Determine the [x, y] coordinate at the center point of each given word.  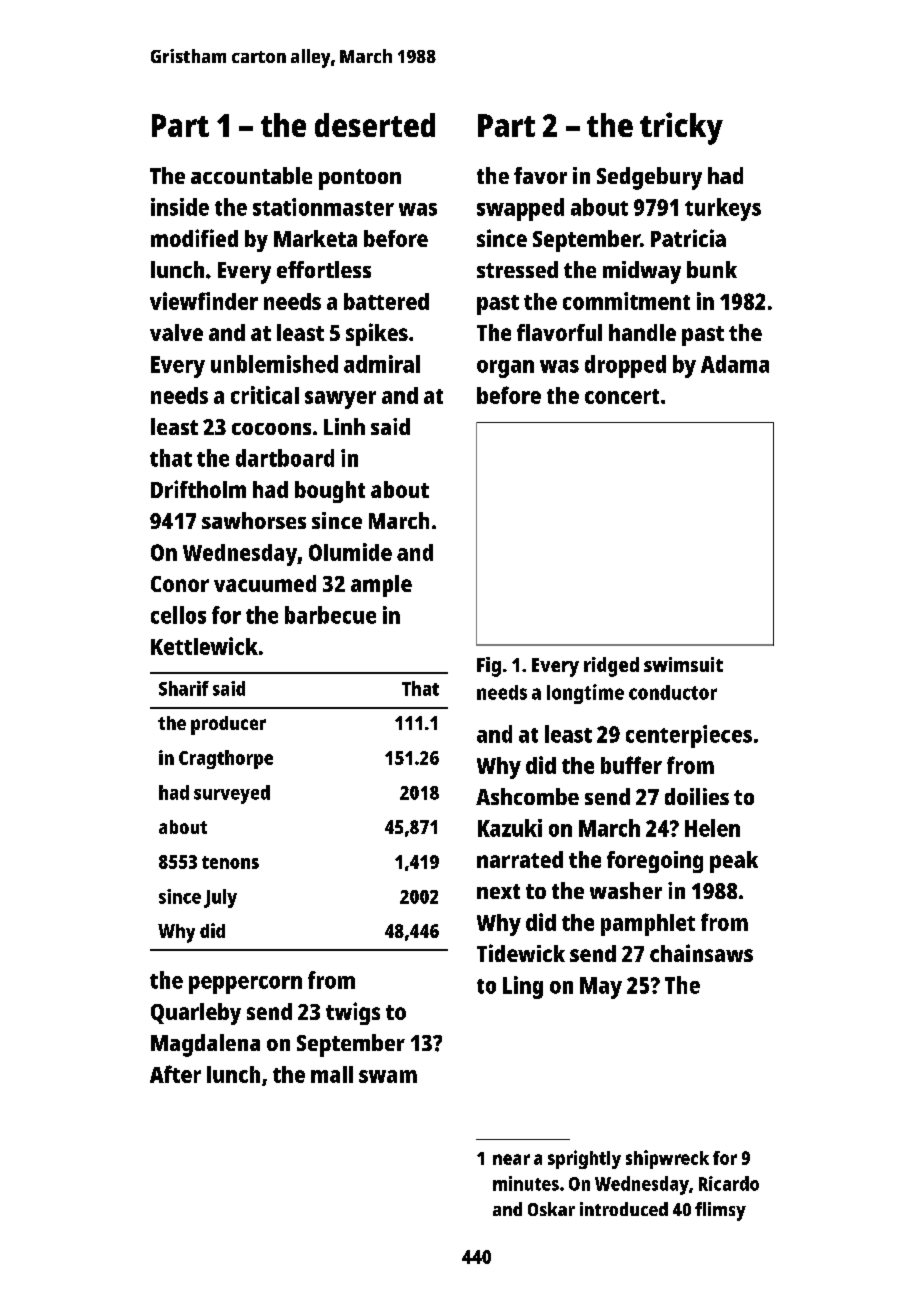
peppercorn [245, 985]
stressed [517, 269]
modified [194, 238]
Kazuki [510, 828]
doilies [697, 796]
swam [388, 1076]
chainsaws [701, 953]
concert [622, 396]
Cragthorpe [226, 759]
